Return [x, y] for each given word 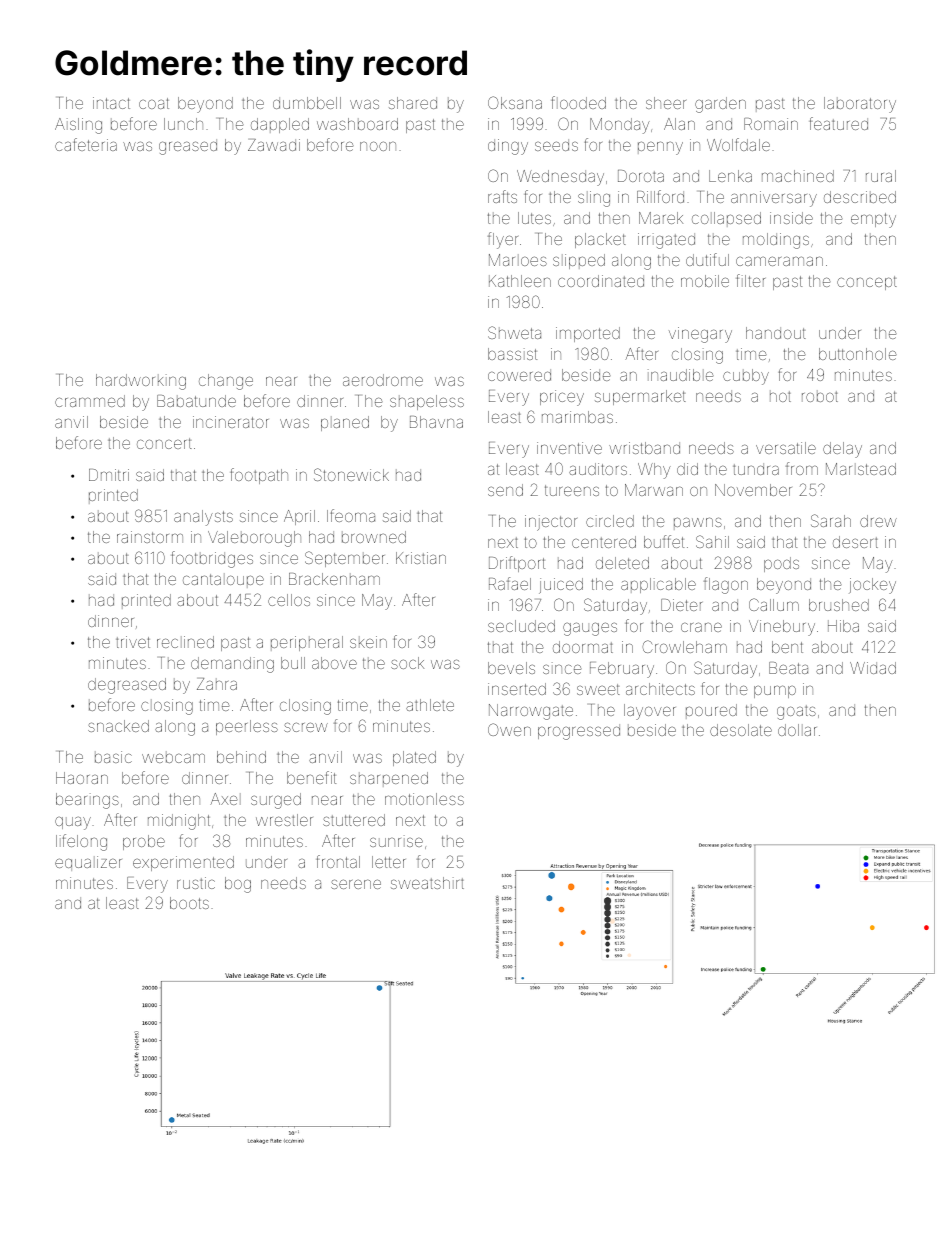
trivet [133, 642]
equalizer [88, 863]
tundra [756, 469]
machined [798, 176]
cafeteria [86, 144]
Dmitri [109, 475]
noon [378, 146]
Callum [774, 604]
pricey [562, 398]
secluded [521, 626]
